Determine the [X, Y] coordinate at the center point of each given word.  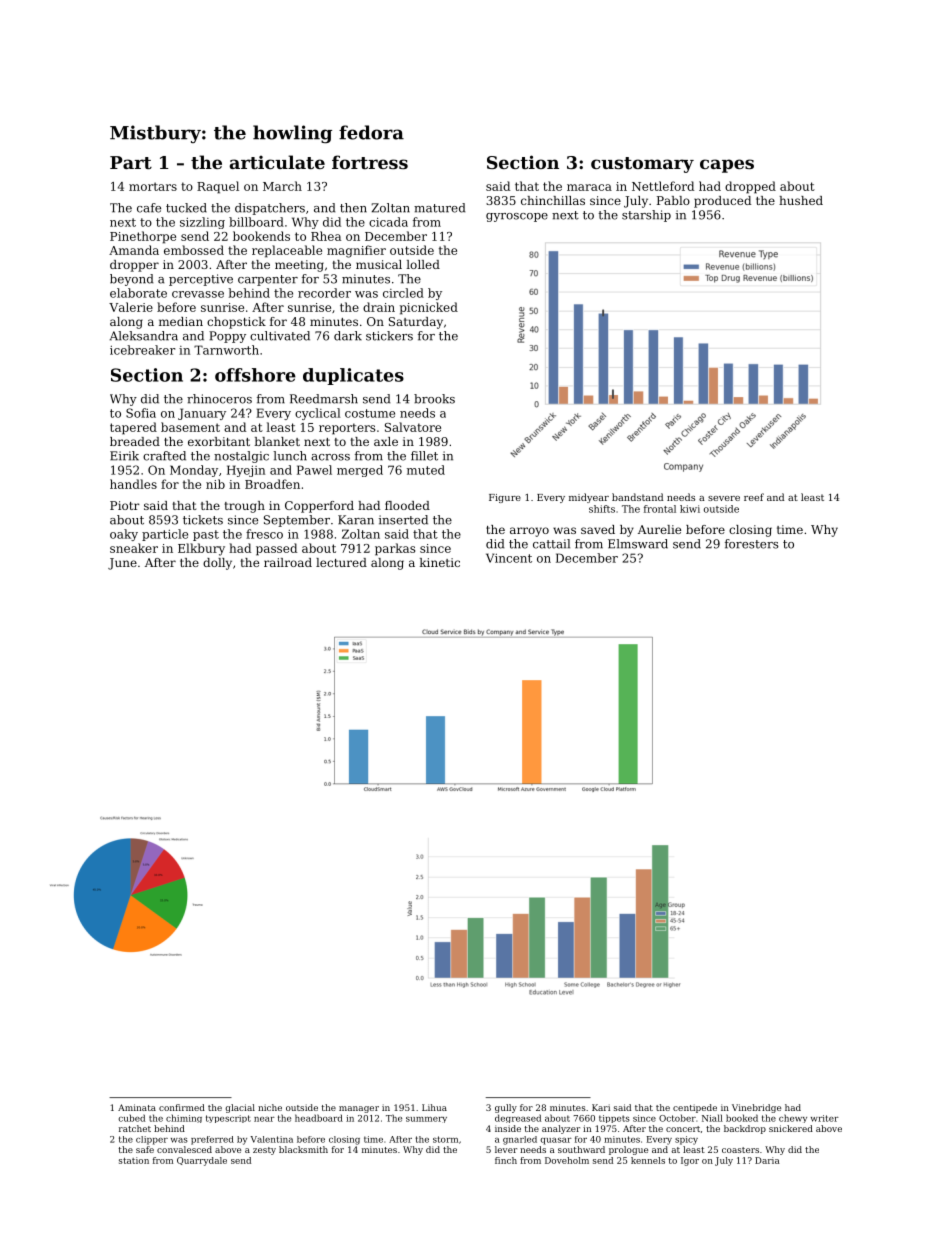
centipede [695, 1108]
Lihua [434, 1107]
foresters [752, 544]
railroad [288, 562]
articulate [277, 162]
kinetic [440, 562]
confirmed [182, 1107]
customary [642, 165]
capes [727, 166]
